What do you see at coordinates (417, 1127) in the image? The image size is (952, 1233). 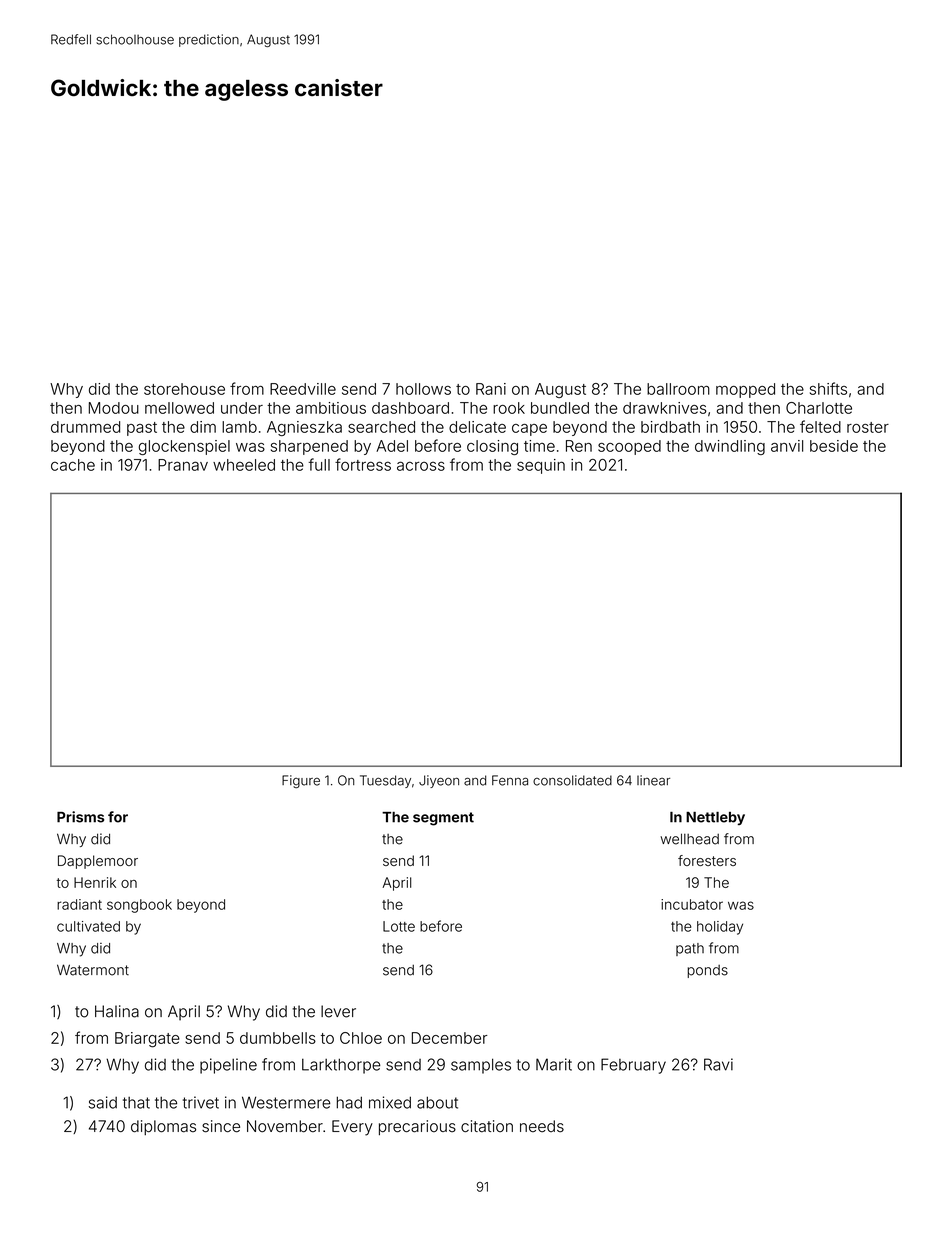 I see `precarious` at bounding box center [417, 1127].
